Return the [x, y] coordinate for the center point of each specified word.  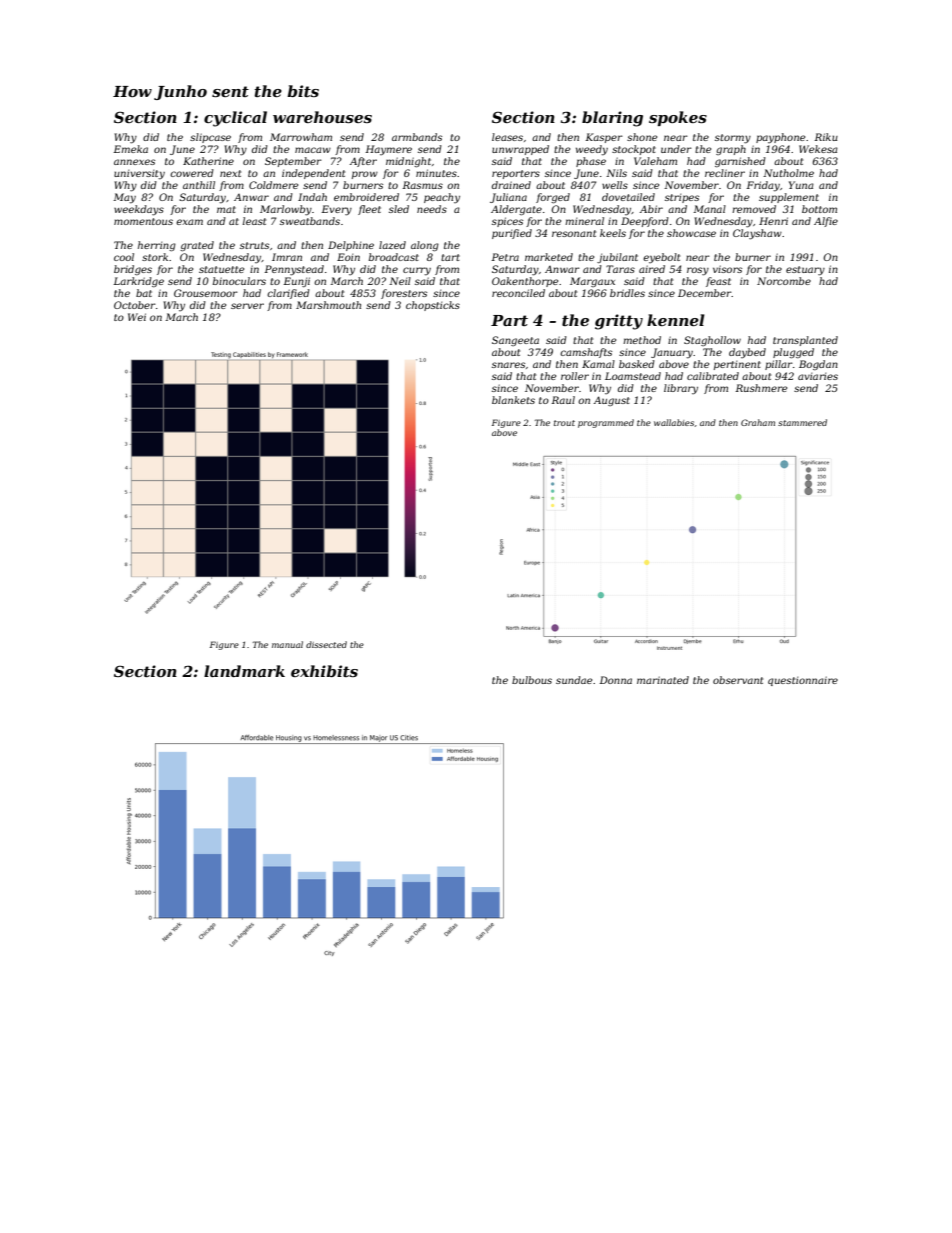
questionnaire [803, 681]
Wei [137, 317]
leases [507, 137]
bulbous [532, 680]
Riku [826, 137]
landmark [244, 671]
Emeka [130, 149]
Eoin [348, 257]
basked [637, 364]
